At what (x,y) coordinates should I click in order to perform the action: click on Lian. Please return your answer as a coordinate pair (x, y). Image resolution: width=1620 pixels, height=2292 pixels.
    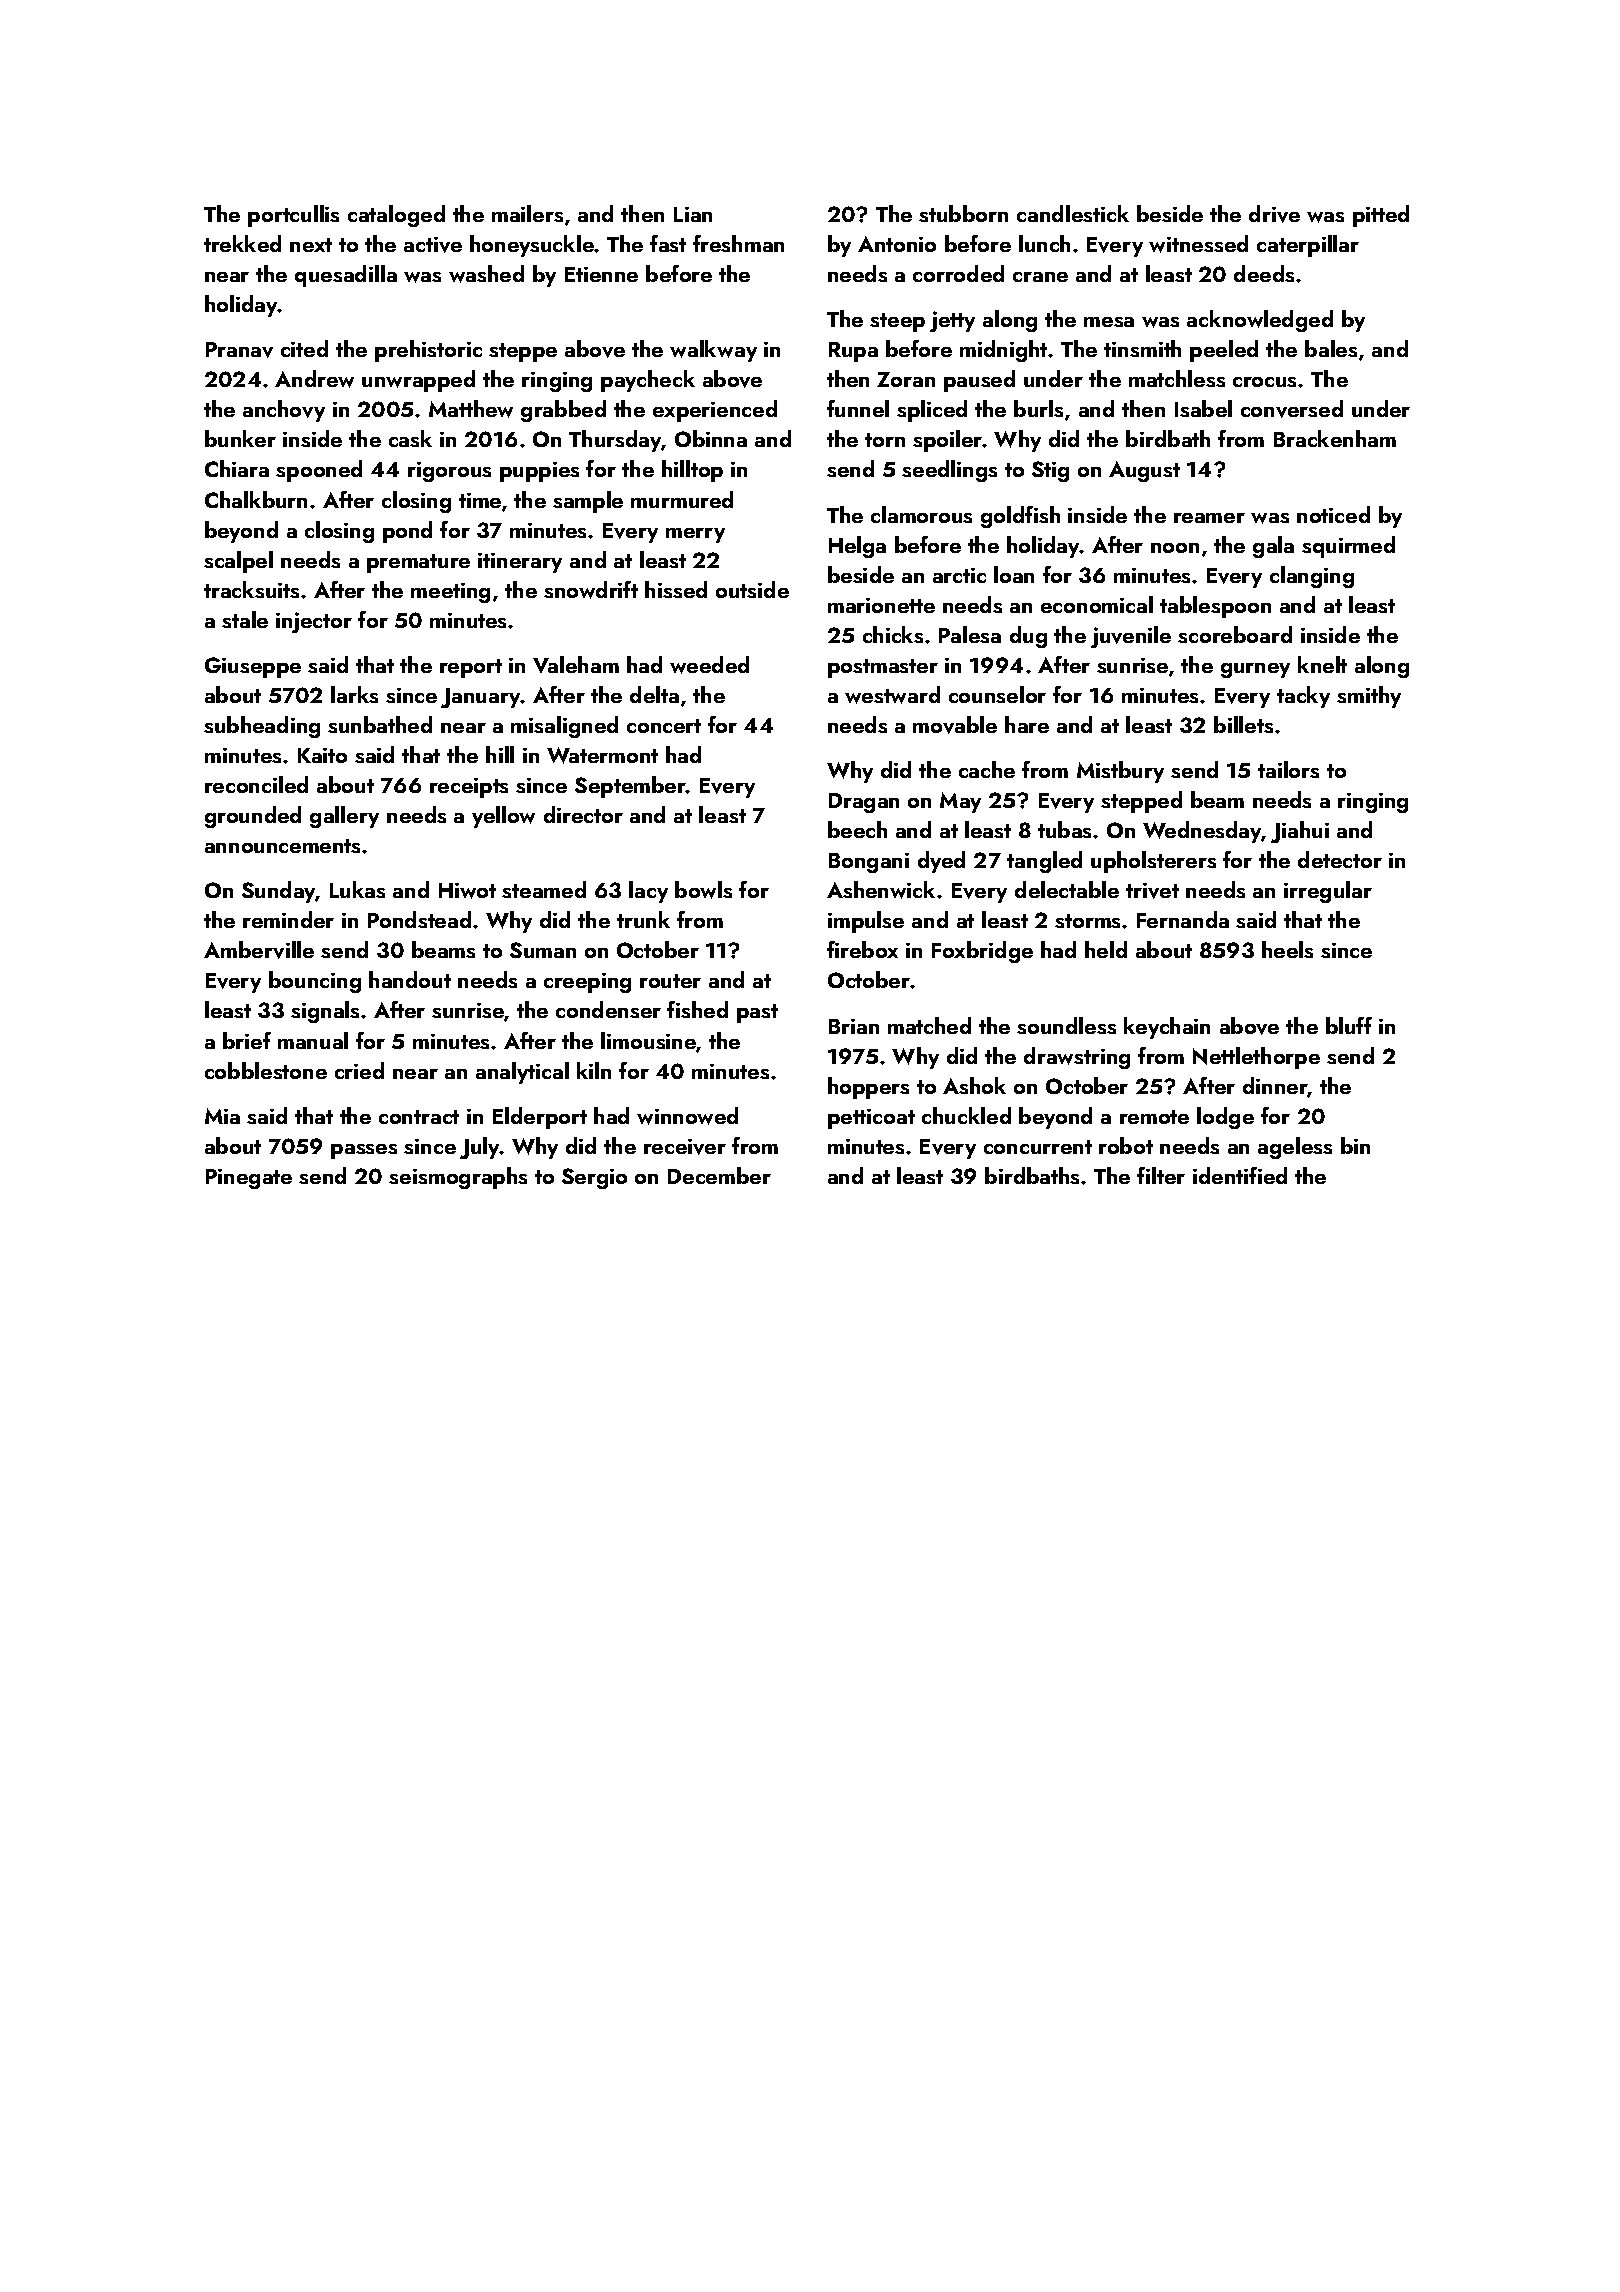
    Looking at the image, I should click on (693, 214).
